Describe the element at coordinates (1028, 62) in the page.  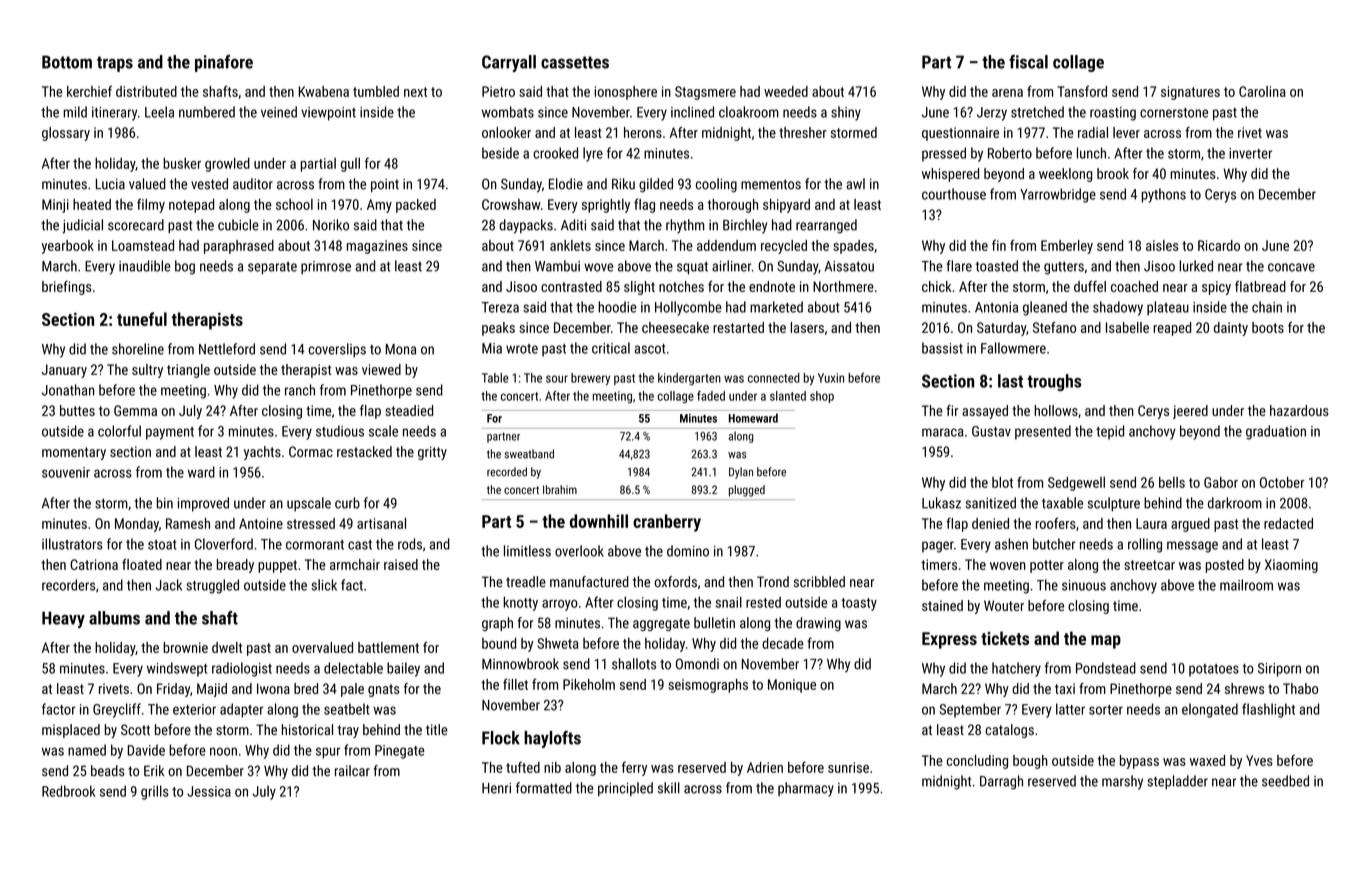
I see `fiscal` at that location.
